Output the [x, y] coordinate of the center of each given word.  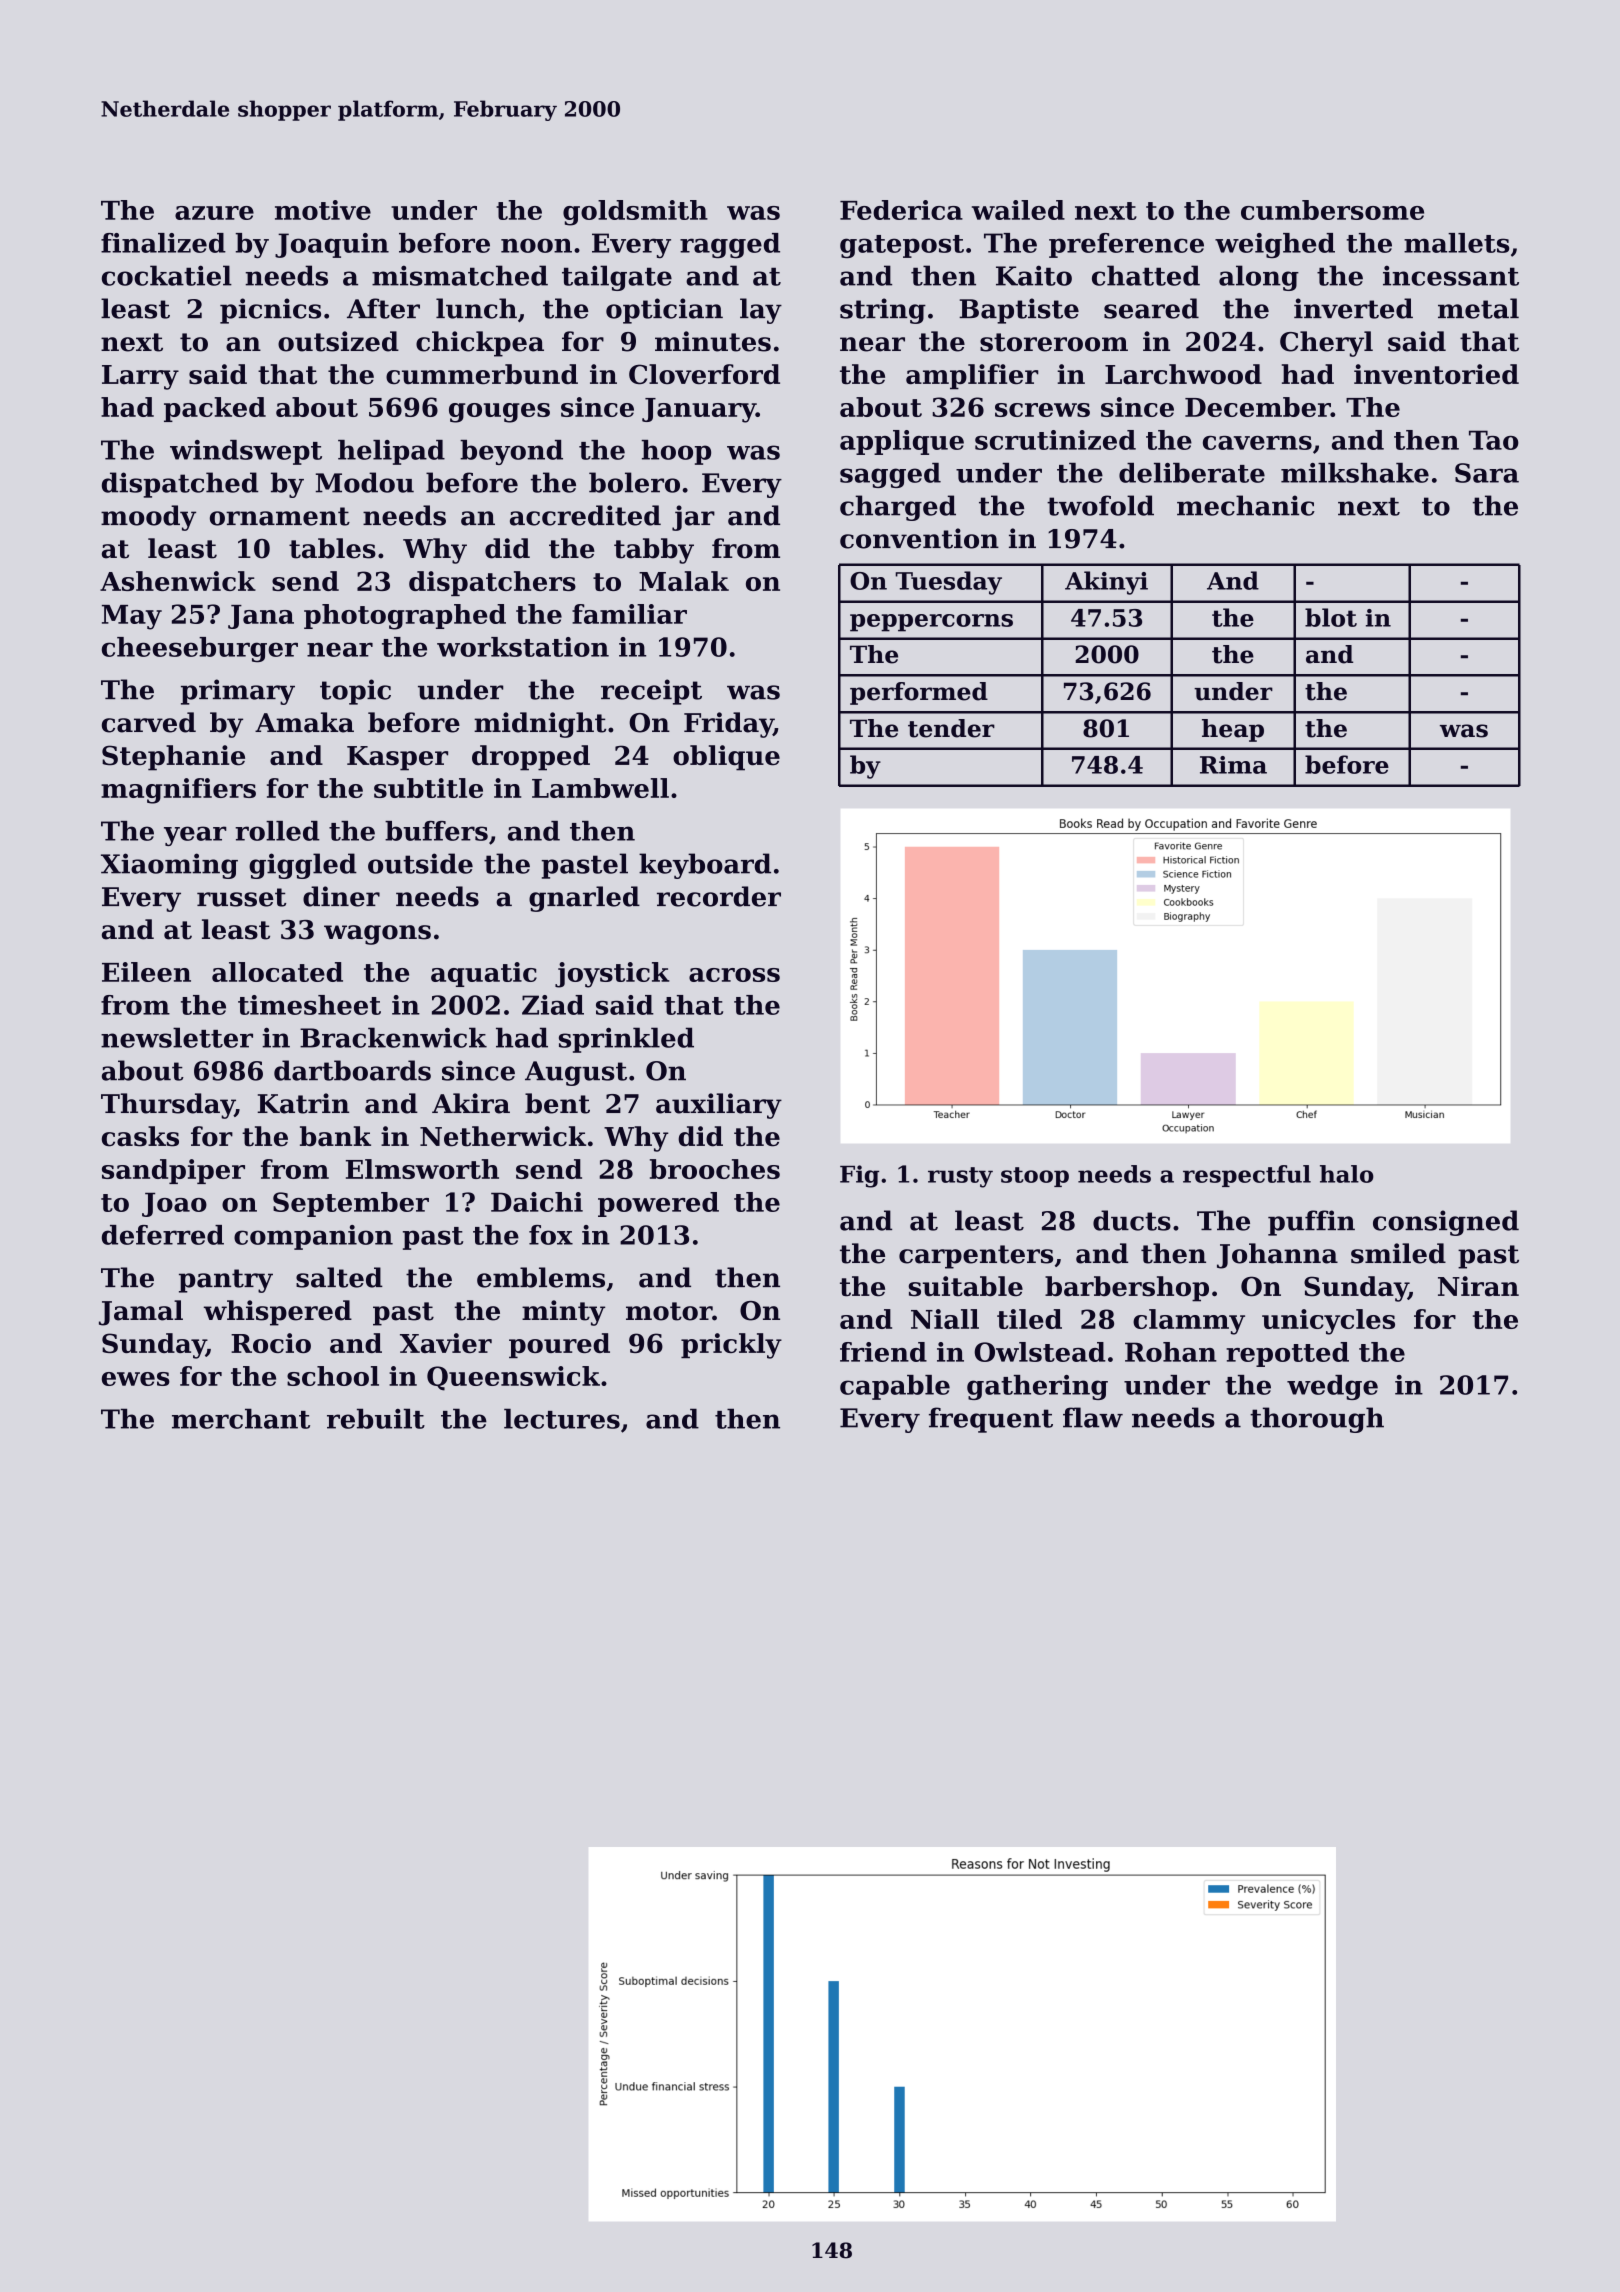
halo [1347, 1174]
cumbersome [1332, 210]
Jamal [141, 1313]
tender [951, 728]
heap [1233, 730]
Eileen [146, 972]
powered [658, 1204]
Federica [901, 210]
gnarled [584, 899]
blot [1331, 617]
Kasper [397, 758]
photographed [405, 617]
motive [323, 210]
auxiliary [719, 1106]
